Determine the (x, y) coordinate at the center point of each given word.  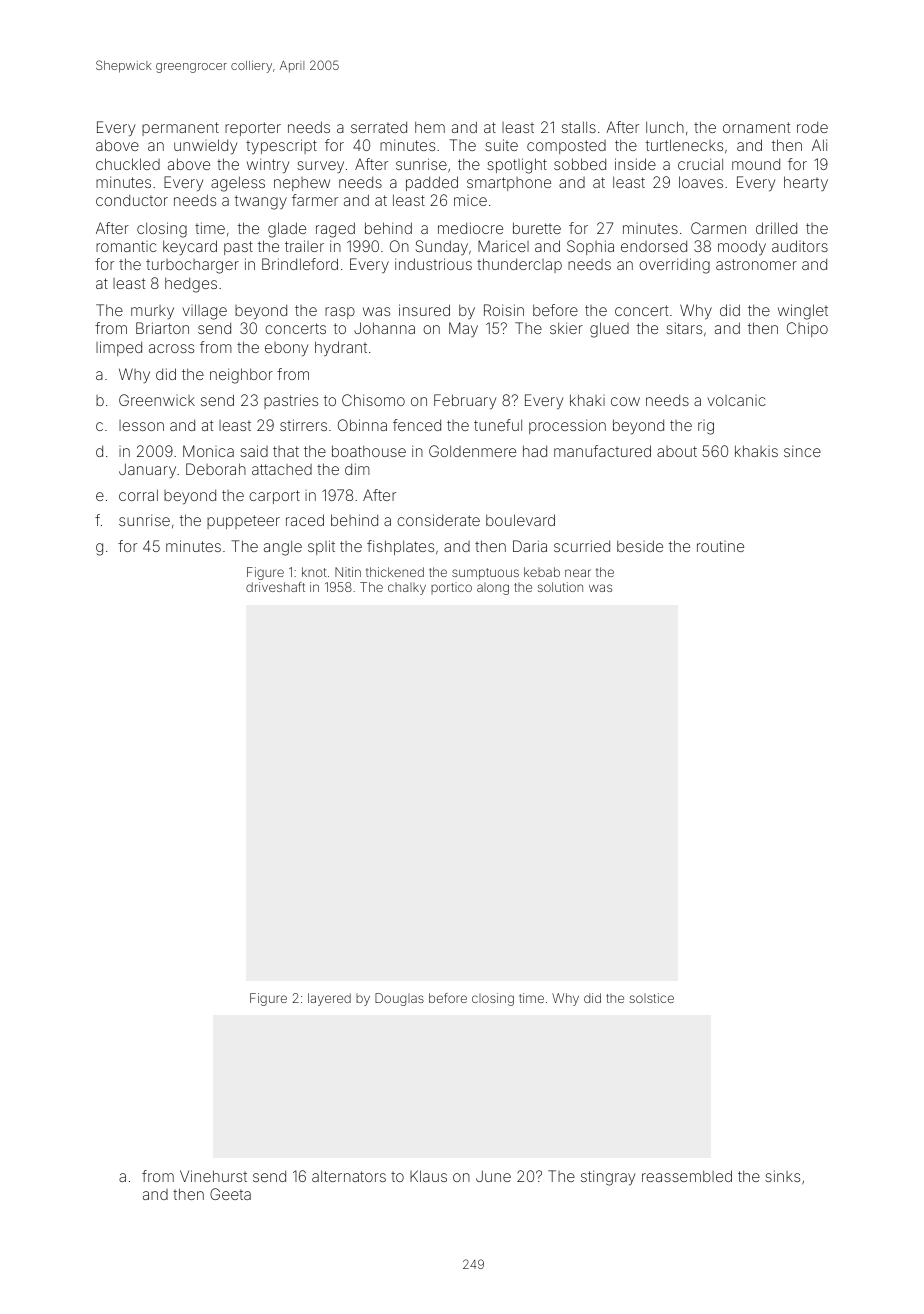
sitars (684, 328)
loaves (701, 182)
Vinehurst (213, 1176)
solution (560, 587)
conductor (132, 200)
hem (430, 127)
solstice (652, 998)
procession (567, 426)
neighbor (241, 376)
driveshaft (275, 587)
